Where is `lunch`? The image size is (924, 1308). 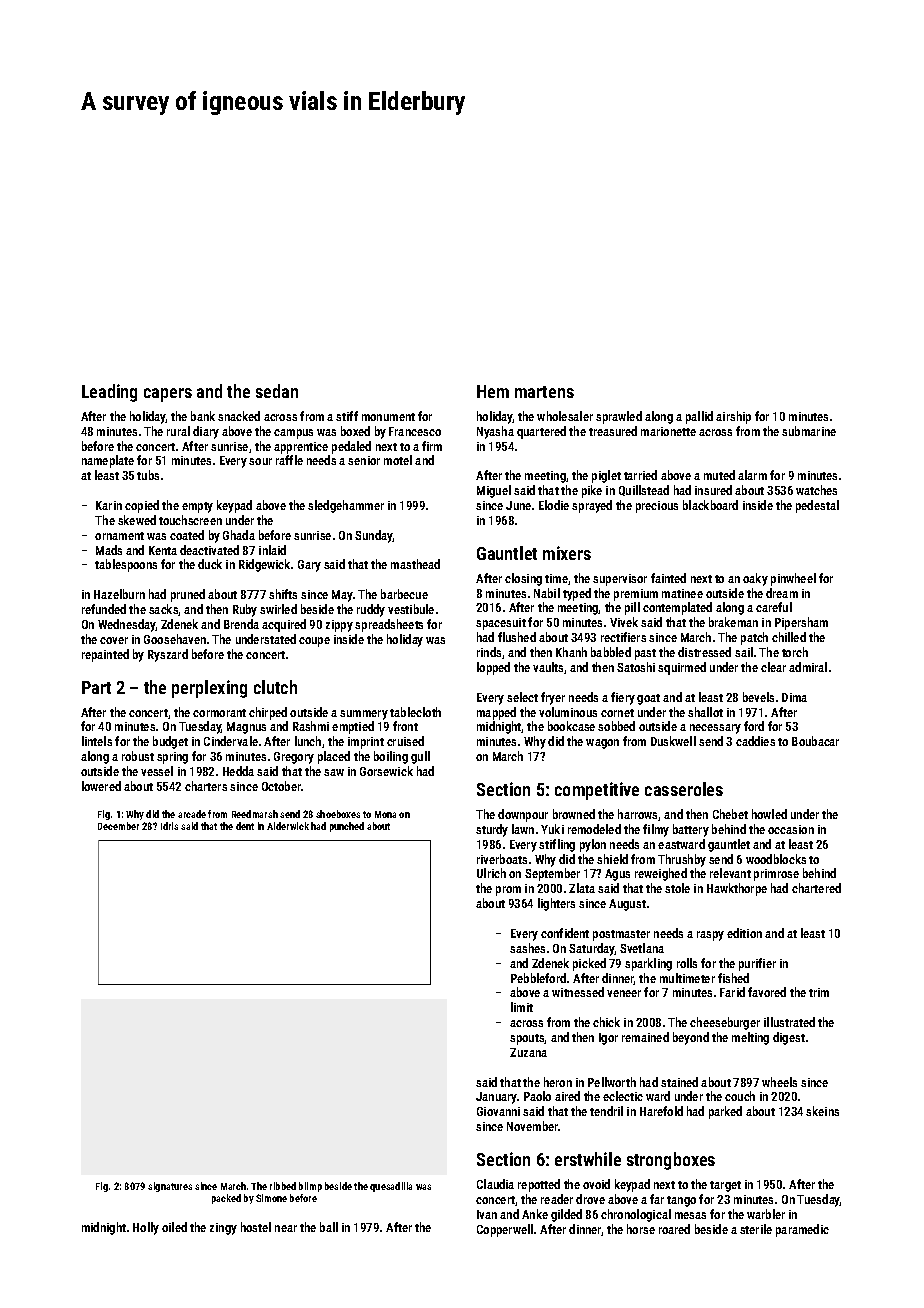 lunch is located at coordinates (308, 741).
